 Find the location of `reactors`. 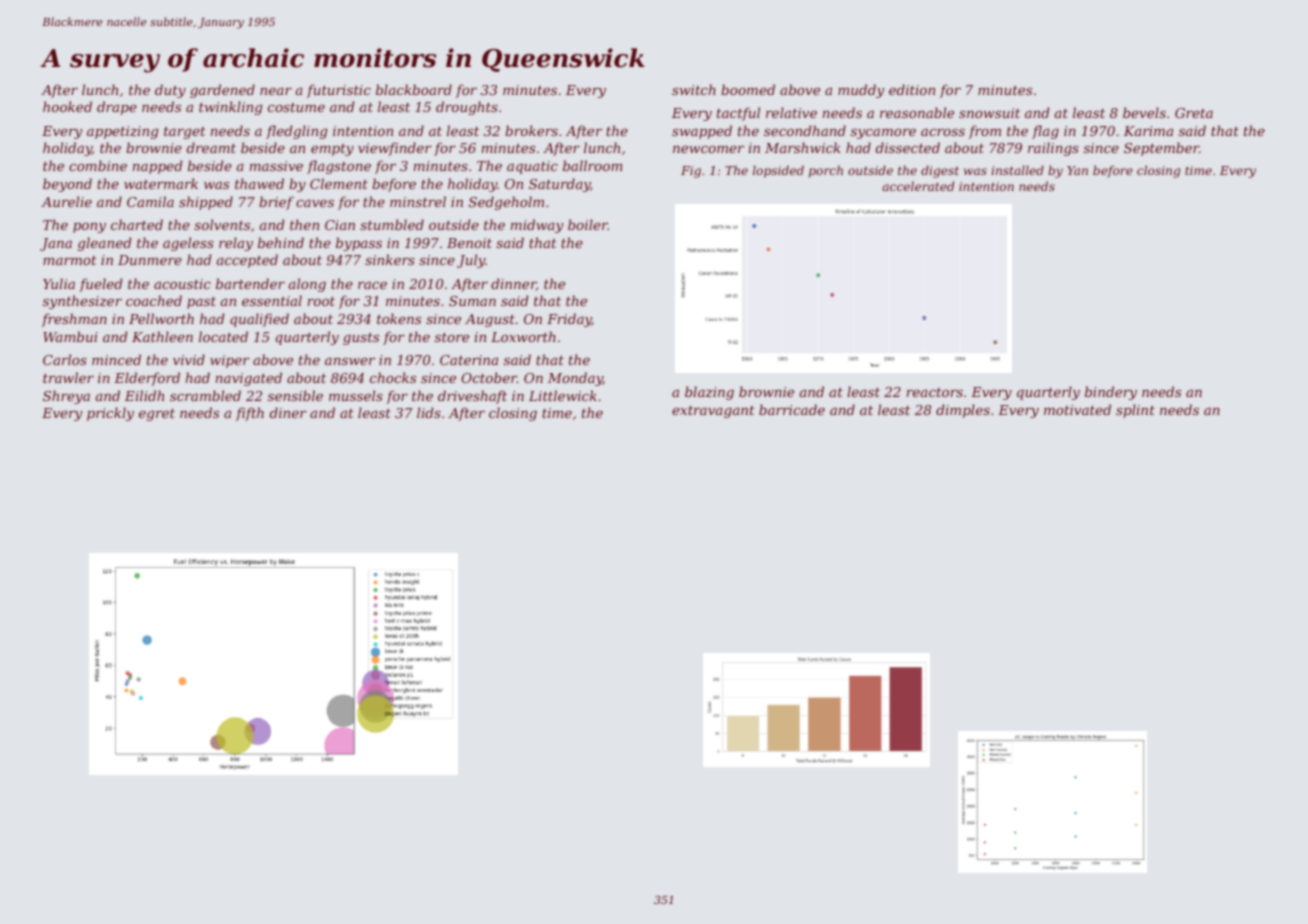

reactors is located at coordinates (935, 392).
